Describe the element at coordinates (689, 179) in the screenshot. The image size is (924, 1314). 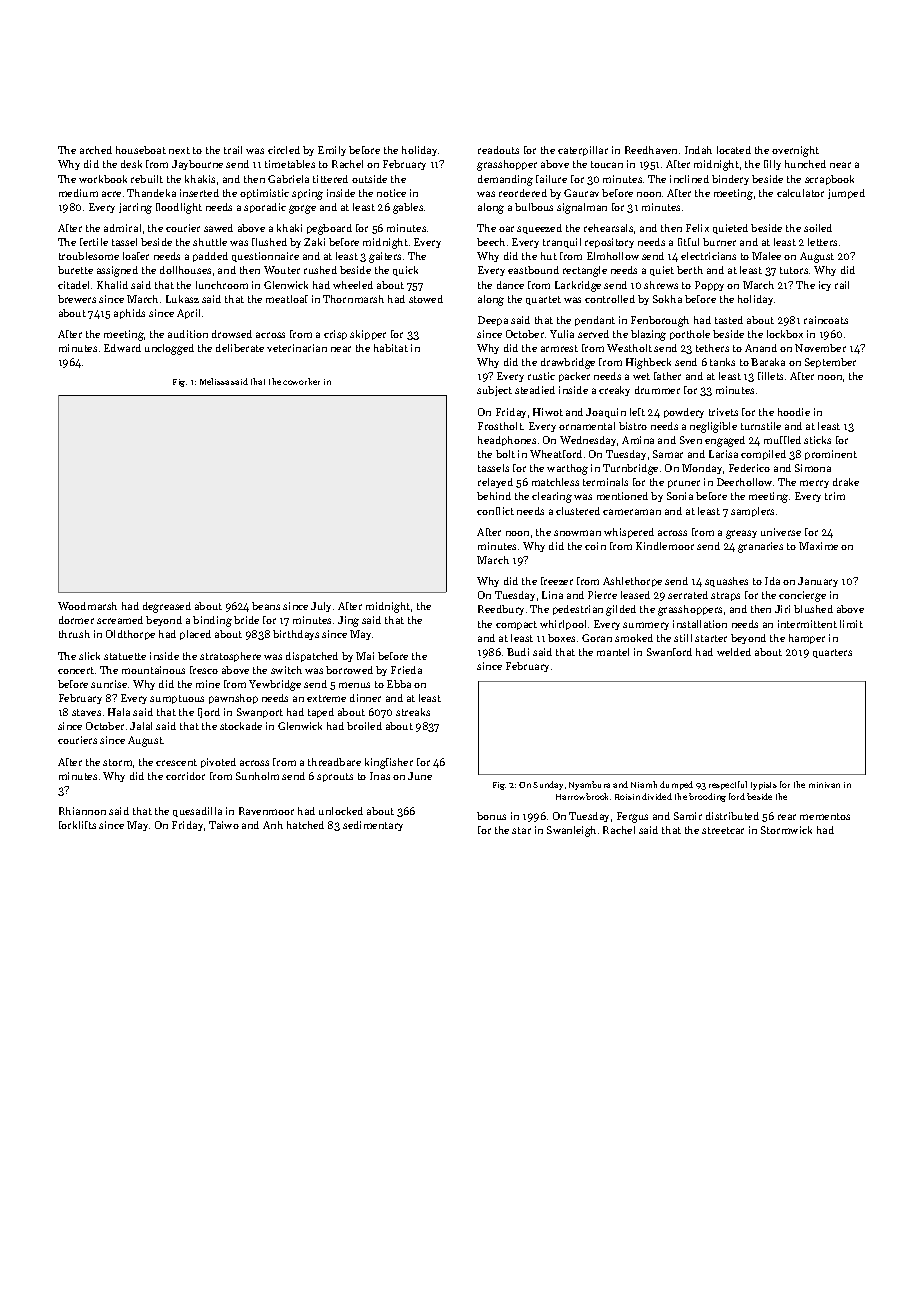
I see `inclined` at that location.
